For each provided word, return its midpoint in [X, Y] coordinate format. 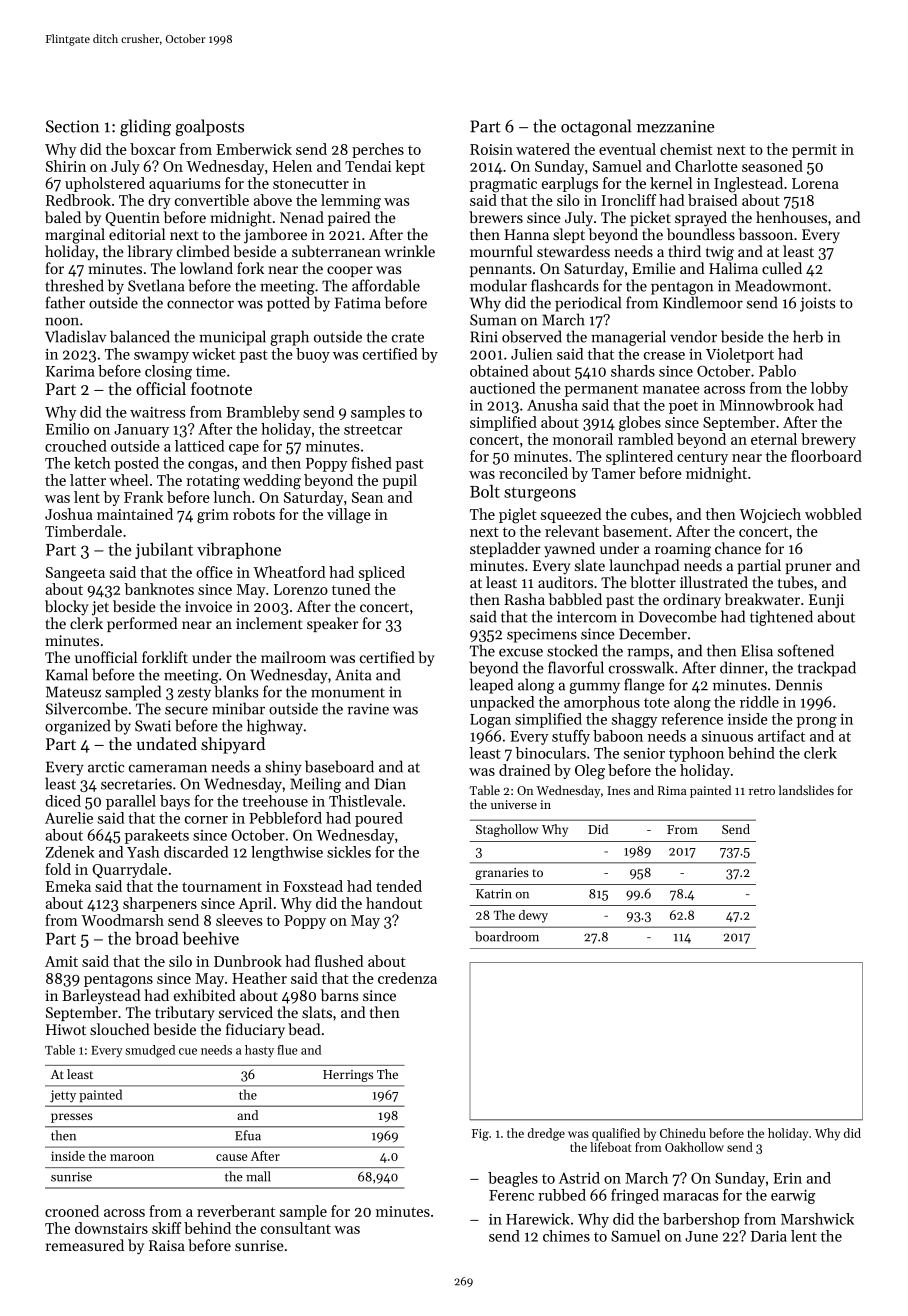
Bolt [485, 491]
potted [288, 304]
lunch [232, 497]
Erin [787, 1178]
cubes [649, 514]
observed [532, 336]
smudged [150, 1051]
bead [304, 1029]
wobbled [833, 514]
